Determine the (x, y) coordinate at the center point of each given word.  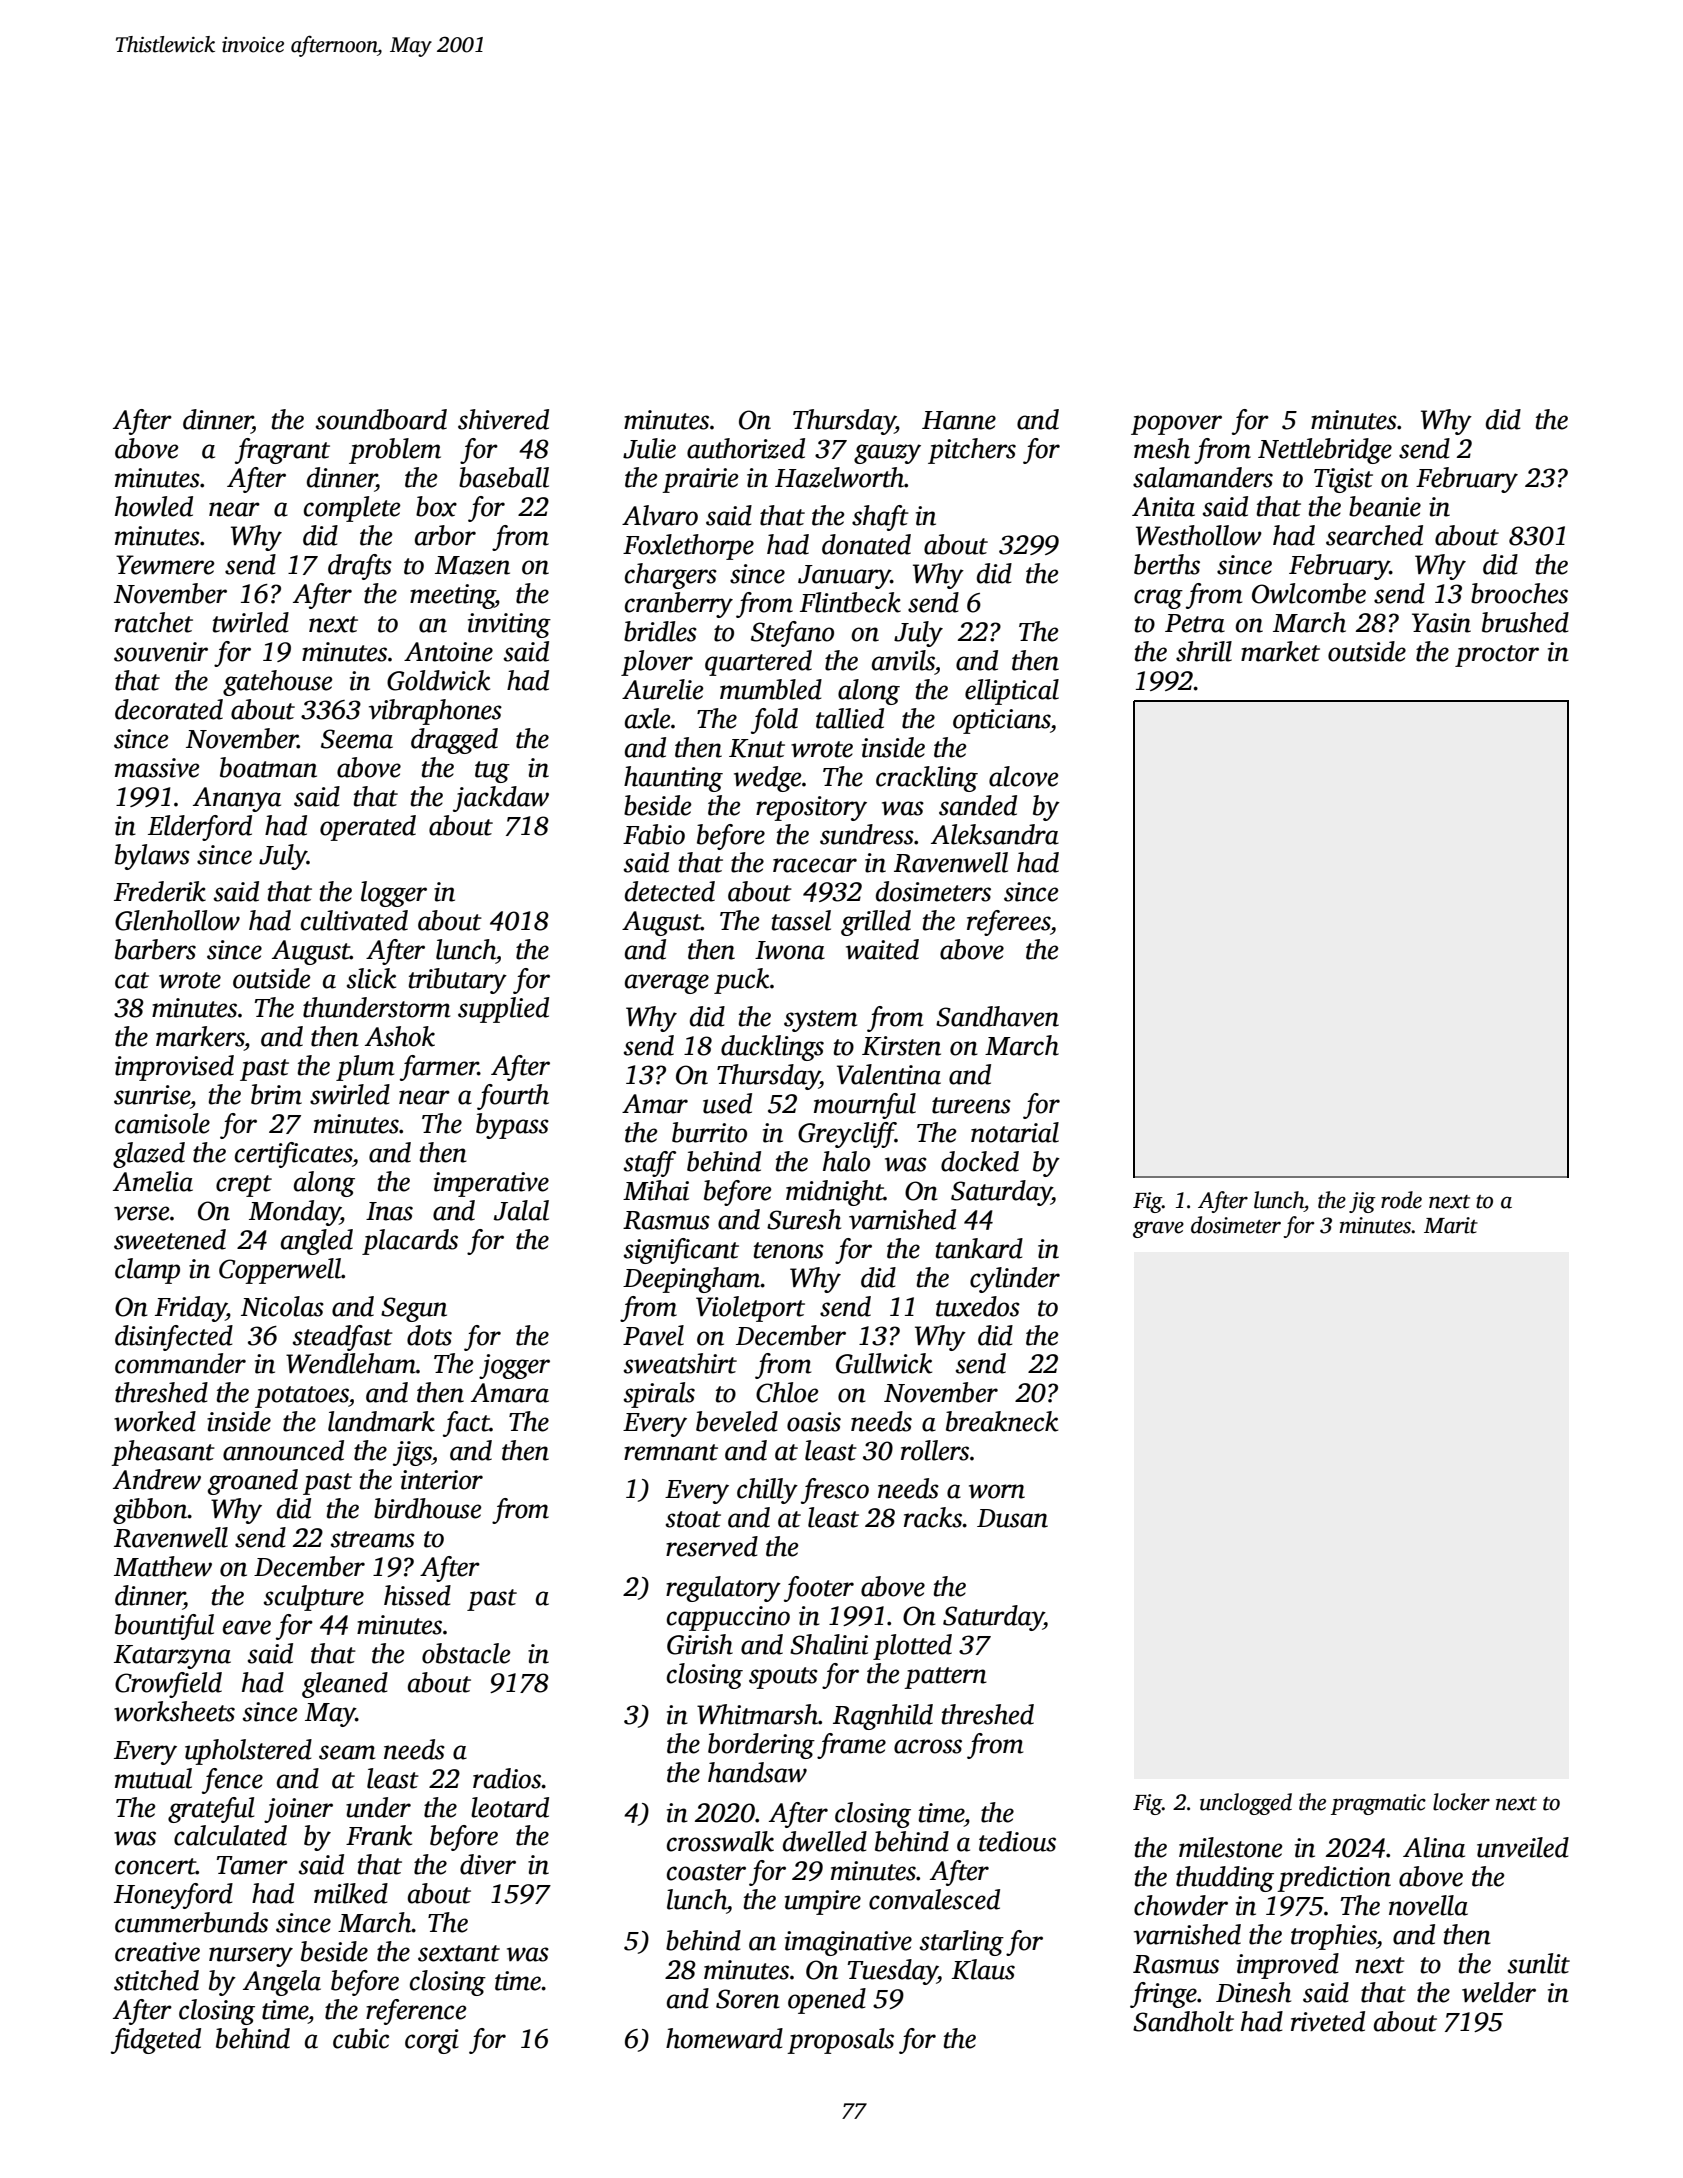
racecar (815, 865)
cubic (361, 2038)
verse (142, 1213)
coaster (706, 1872)
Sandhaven (997, 1016)
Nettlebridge (1325, 451)
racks (933, 1517)
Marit (1451, 1225)
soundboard (381, 419)
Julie (649, 448)
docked (980, 1161)
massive (157, 768)
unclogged (1246, 1804)
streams (373, 1539)
